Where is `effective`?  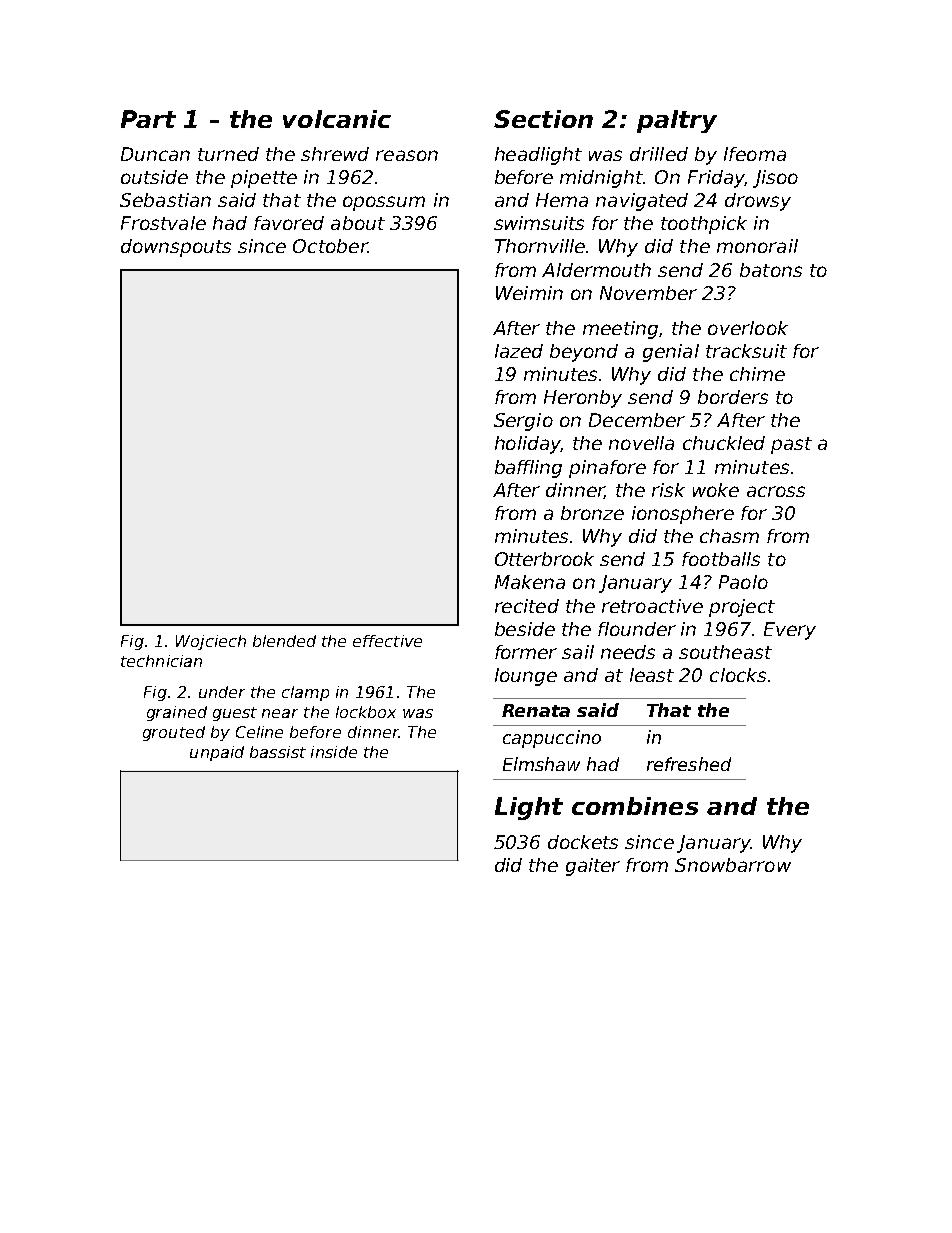
effective is located at coordinates (387, 641).
